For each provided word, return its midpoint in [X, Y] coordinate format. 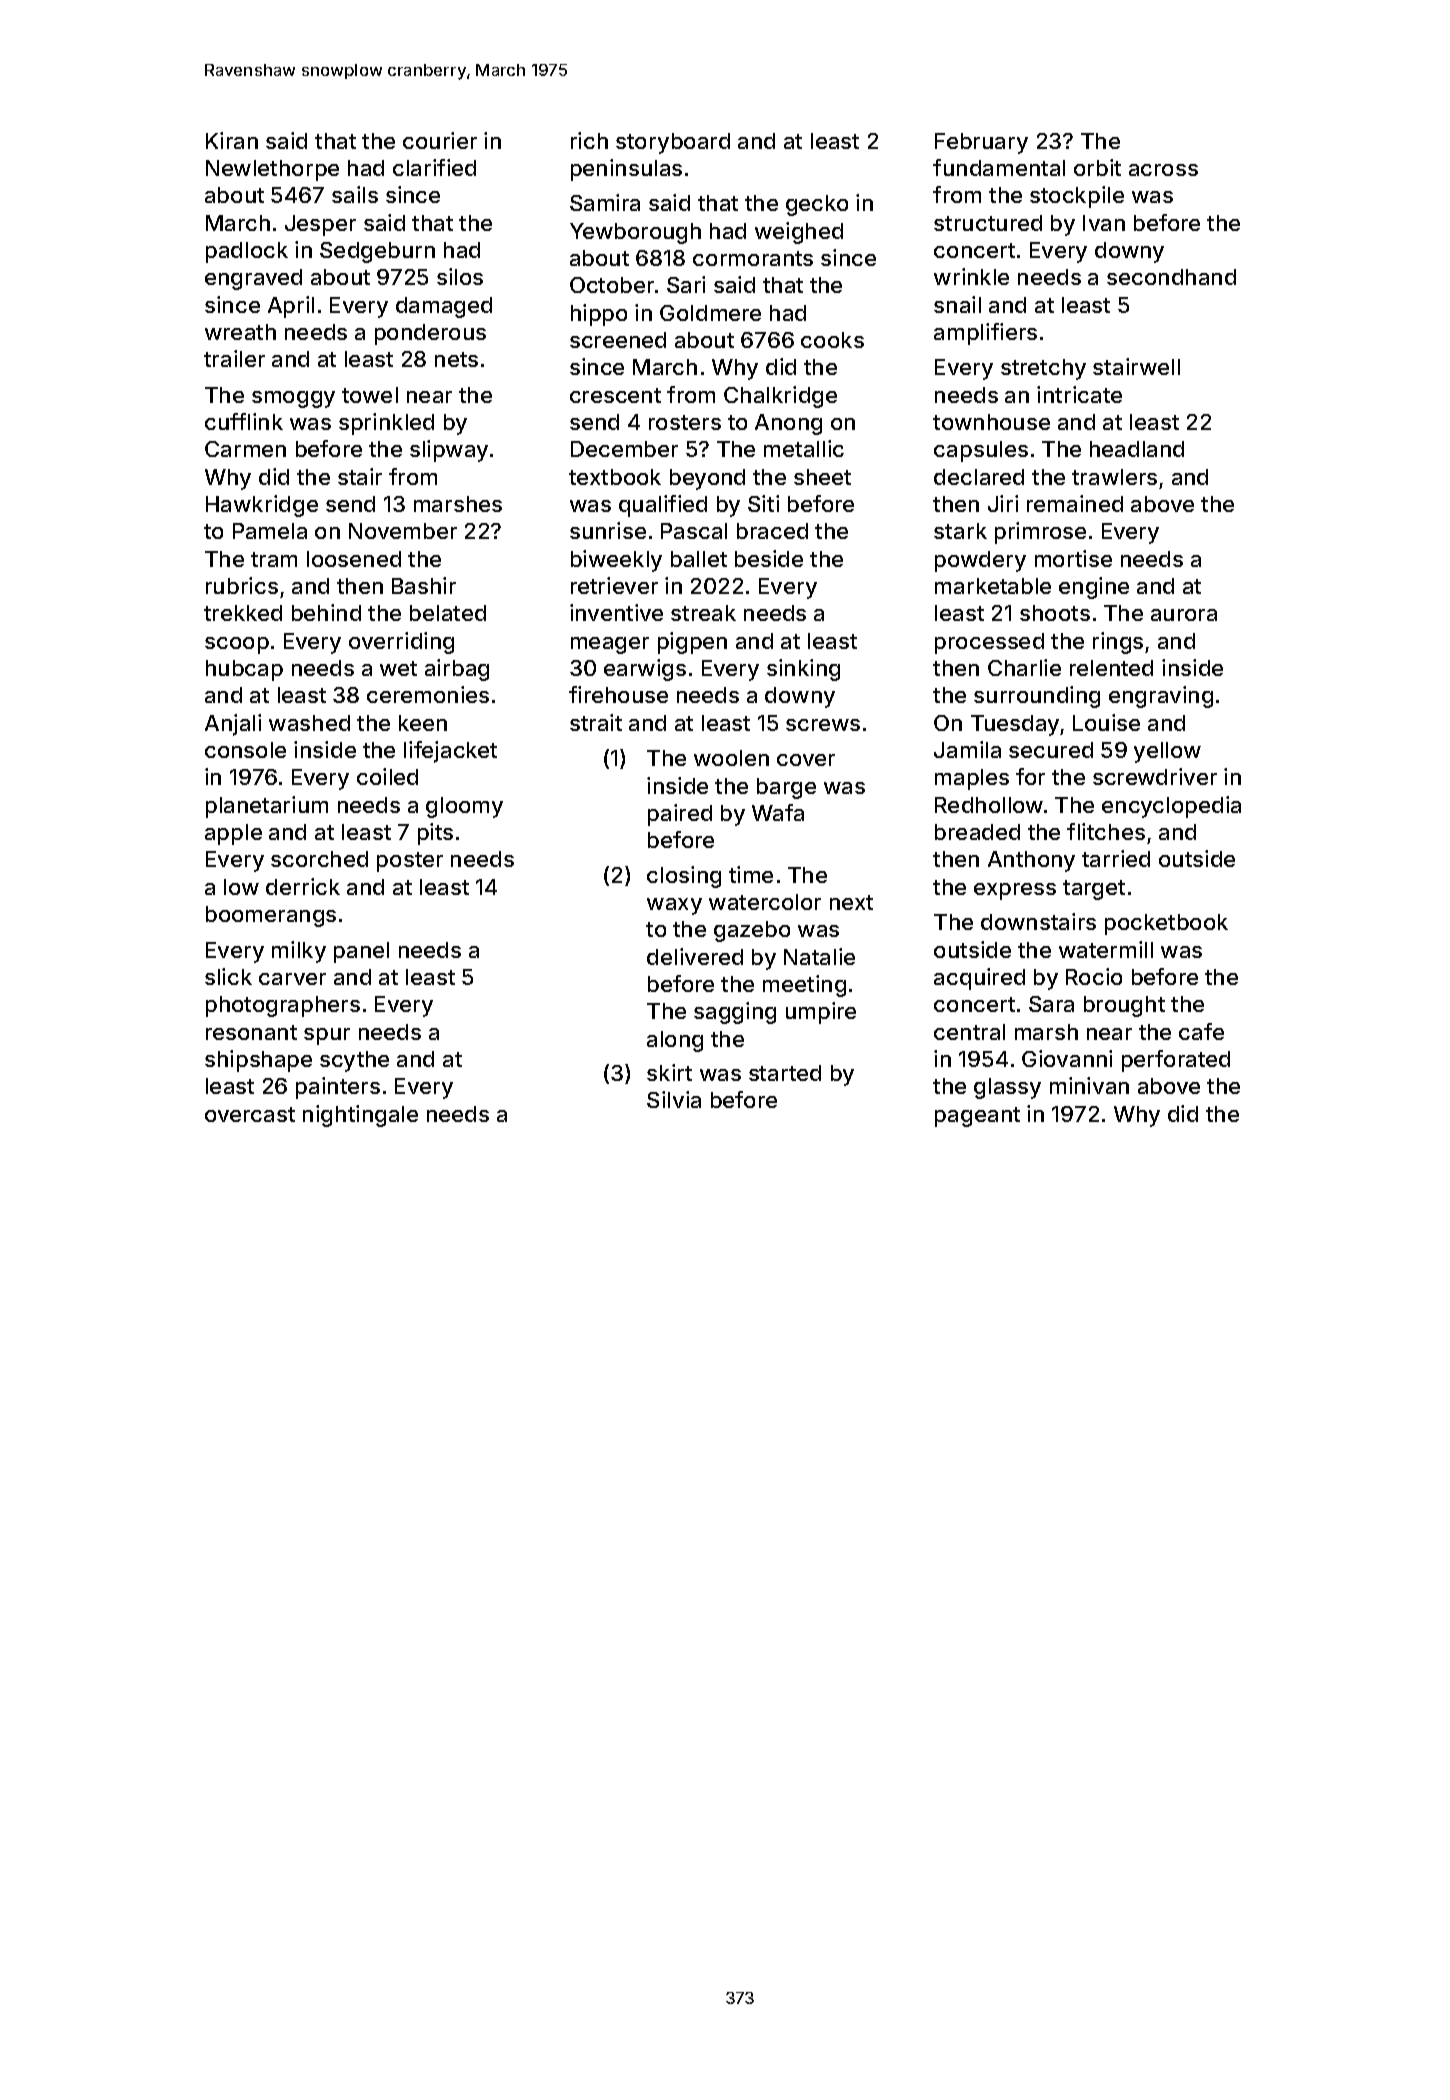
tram [274, 559]
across [1163, 170]
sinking [803, 670]
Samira [605, 202]
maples [972, 779]
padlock [247, 252]
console [245, 750]
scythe [354, 1061]
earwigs [645, 670]
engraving [1161, 697]
